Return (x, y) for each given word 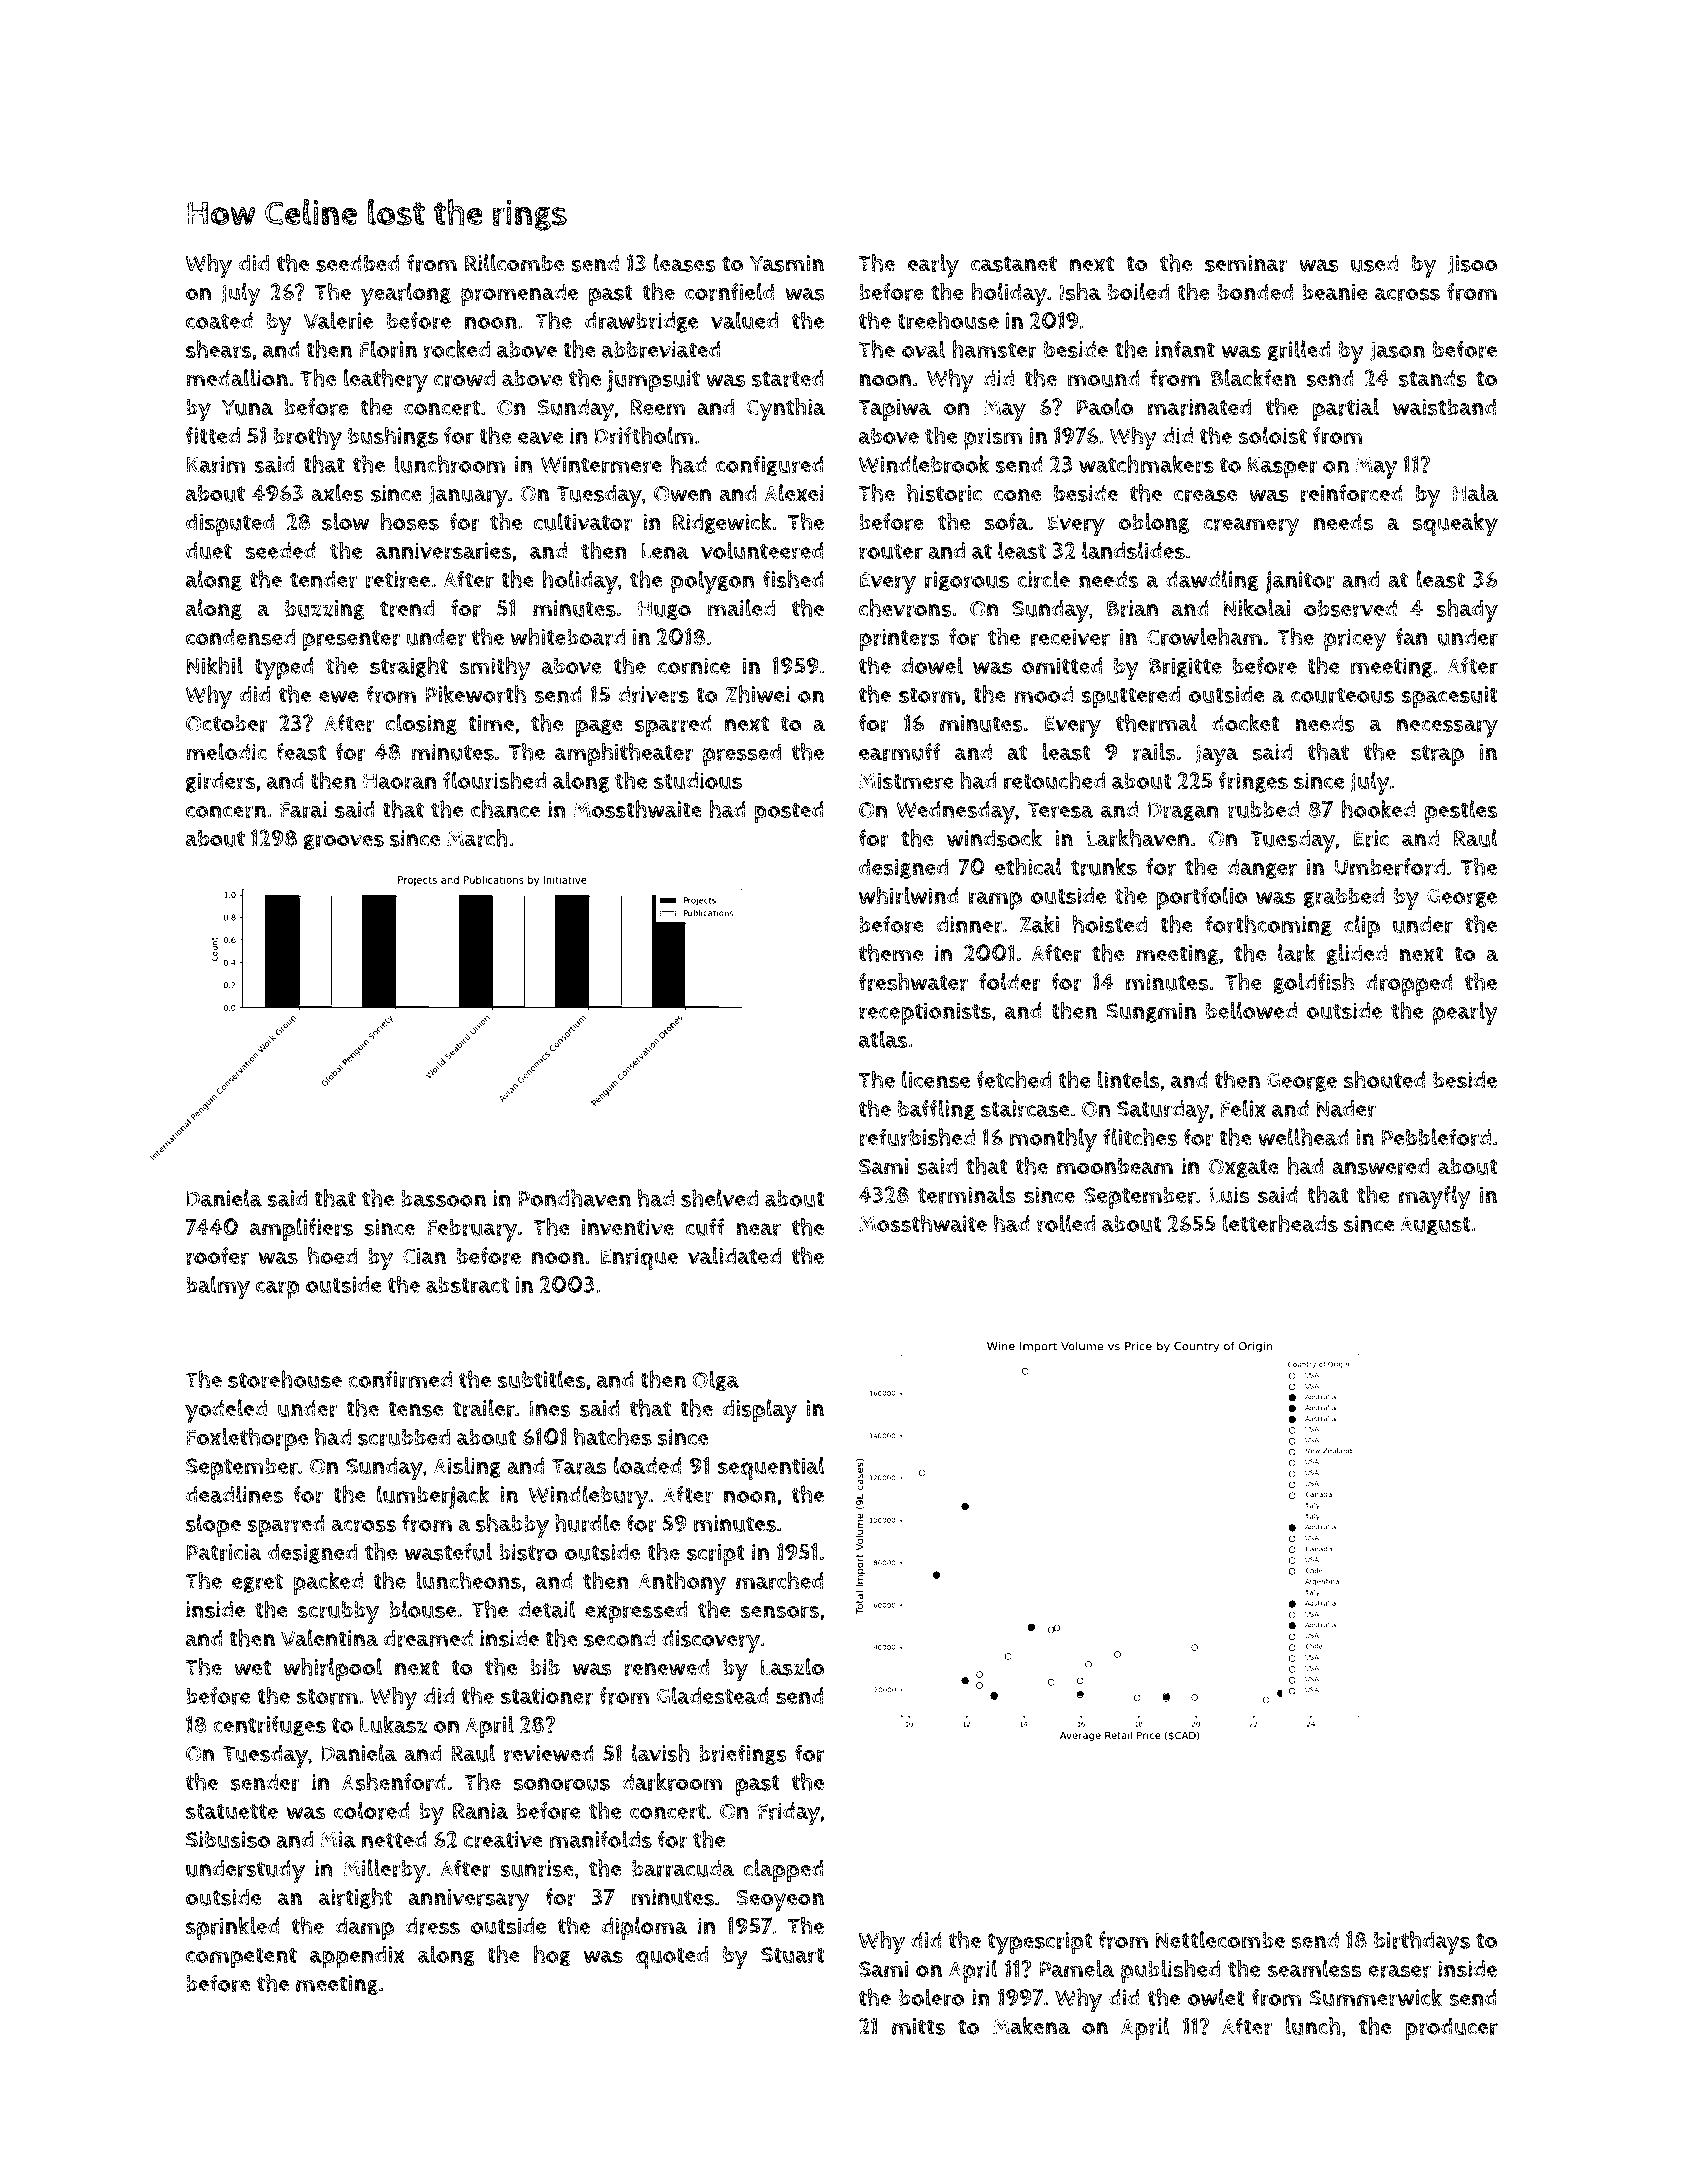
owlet (1216, 1997)
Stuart (793, 1955)
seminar (1246, 263)
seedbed (358, 263)
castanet (1014, 264)
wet (252, 1668)
